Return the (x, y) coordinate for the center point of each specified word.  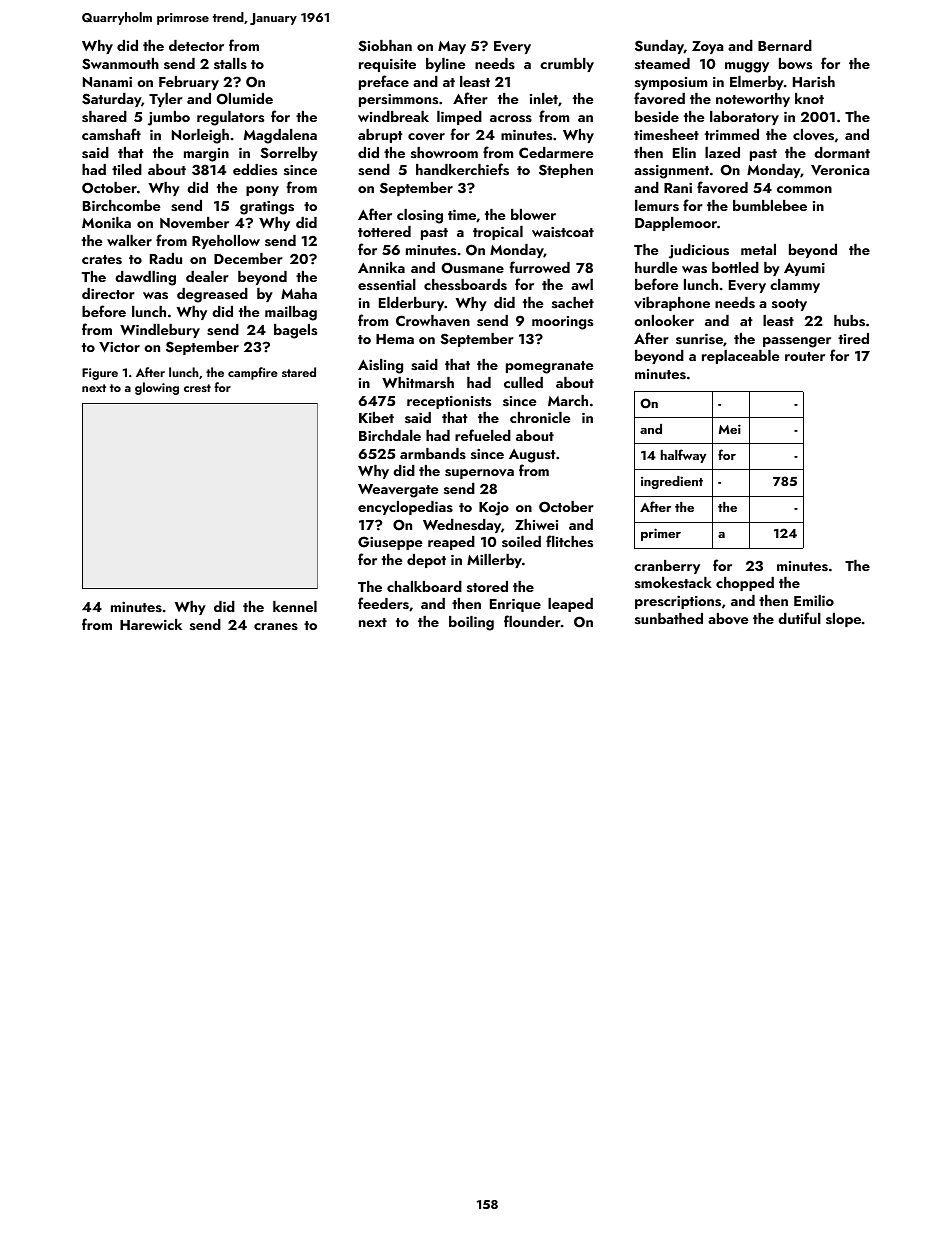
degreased (212, 295)
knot (809, 98)
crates (102, 259)
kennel (295, 606)
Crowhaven (433, 321)
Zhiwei (536, 524)
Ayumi (804, 269)
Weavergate (398, 491)
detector (196, 45)
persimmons (398, 100)
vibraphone (672, 304)
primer (661, 534)
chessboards (465, 284)
